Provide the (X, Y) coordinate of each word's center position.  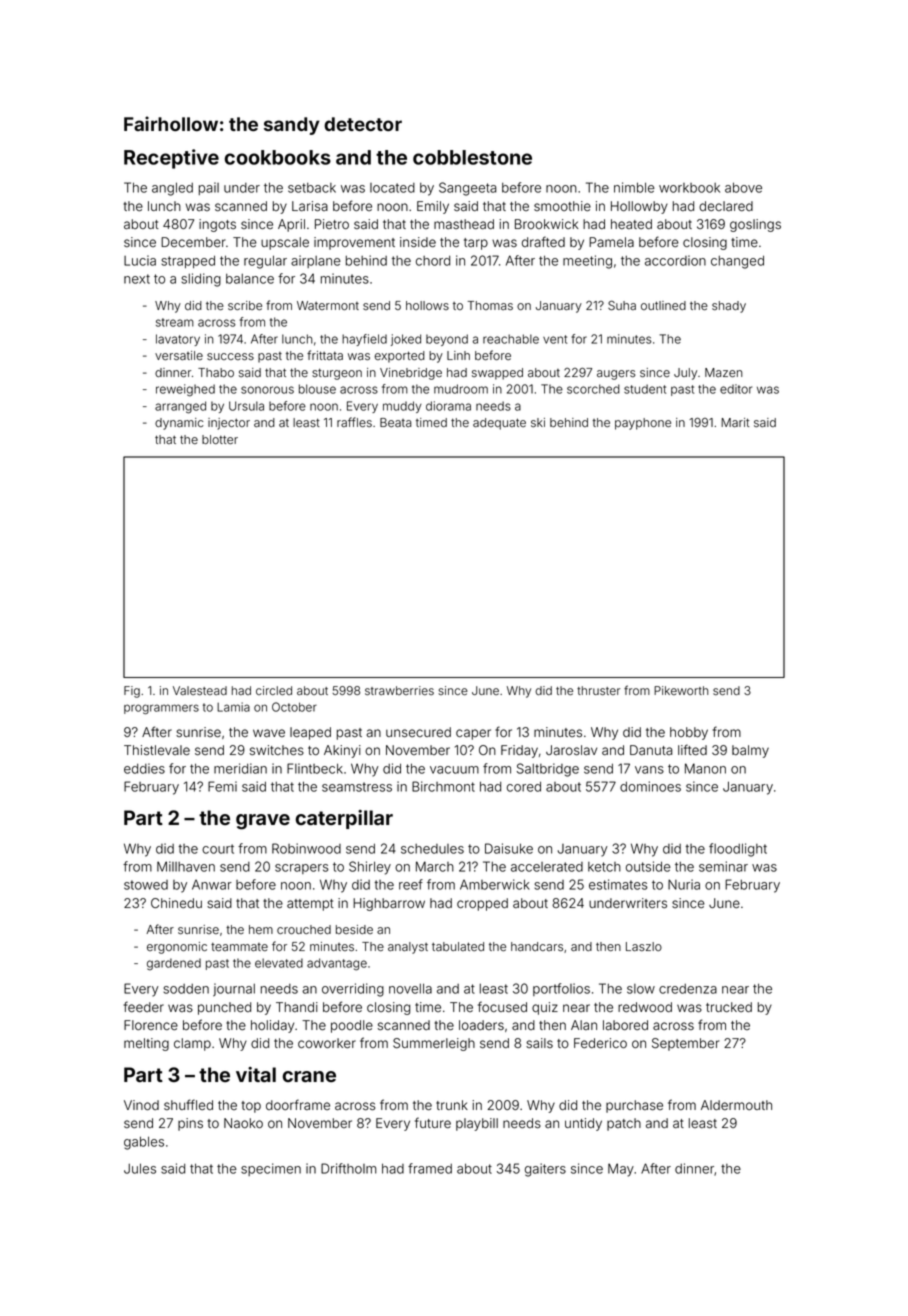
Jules (140, 1168)
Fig (132, 692)
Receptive (171, 159)
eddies (144, 768)
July (685, 374)
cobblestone (472, 157)
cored (524, 786)
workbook (689, 188)
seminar (723, 866)
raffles (354, 422)
